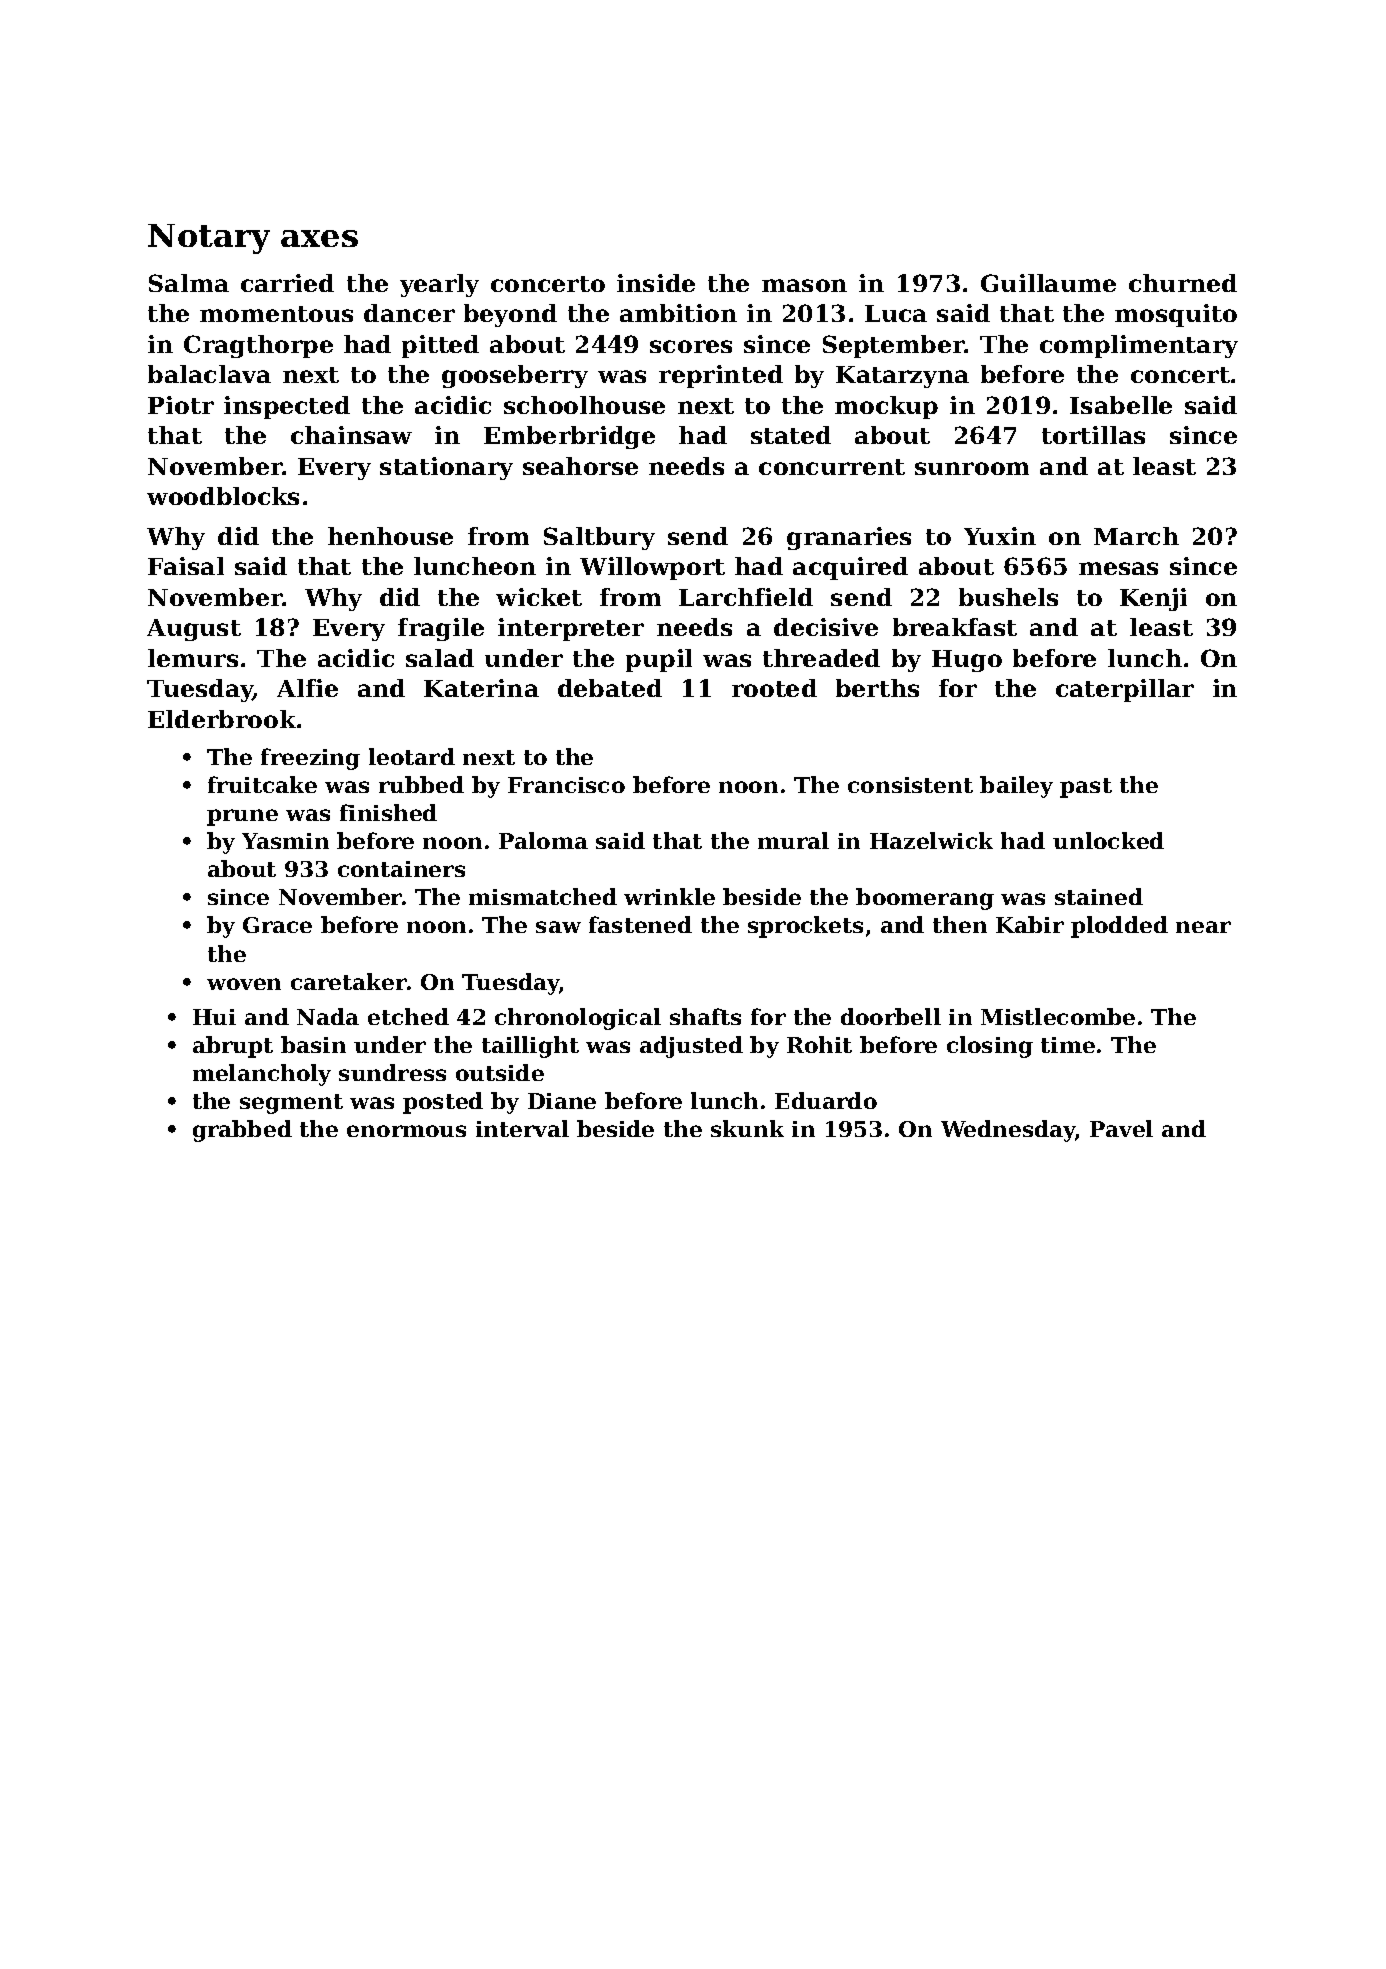 The image size is (1386, 1969). I want to click on Hui, so click(214, 1017).
